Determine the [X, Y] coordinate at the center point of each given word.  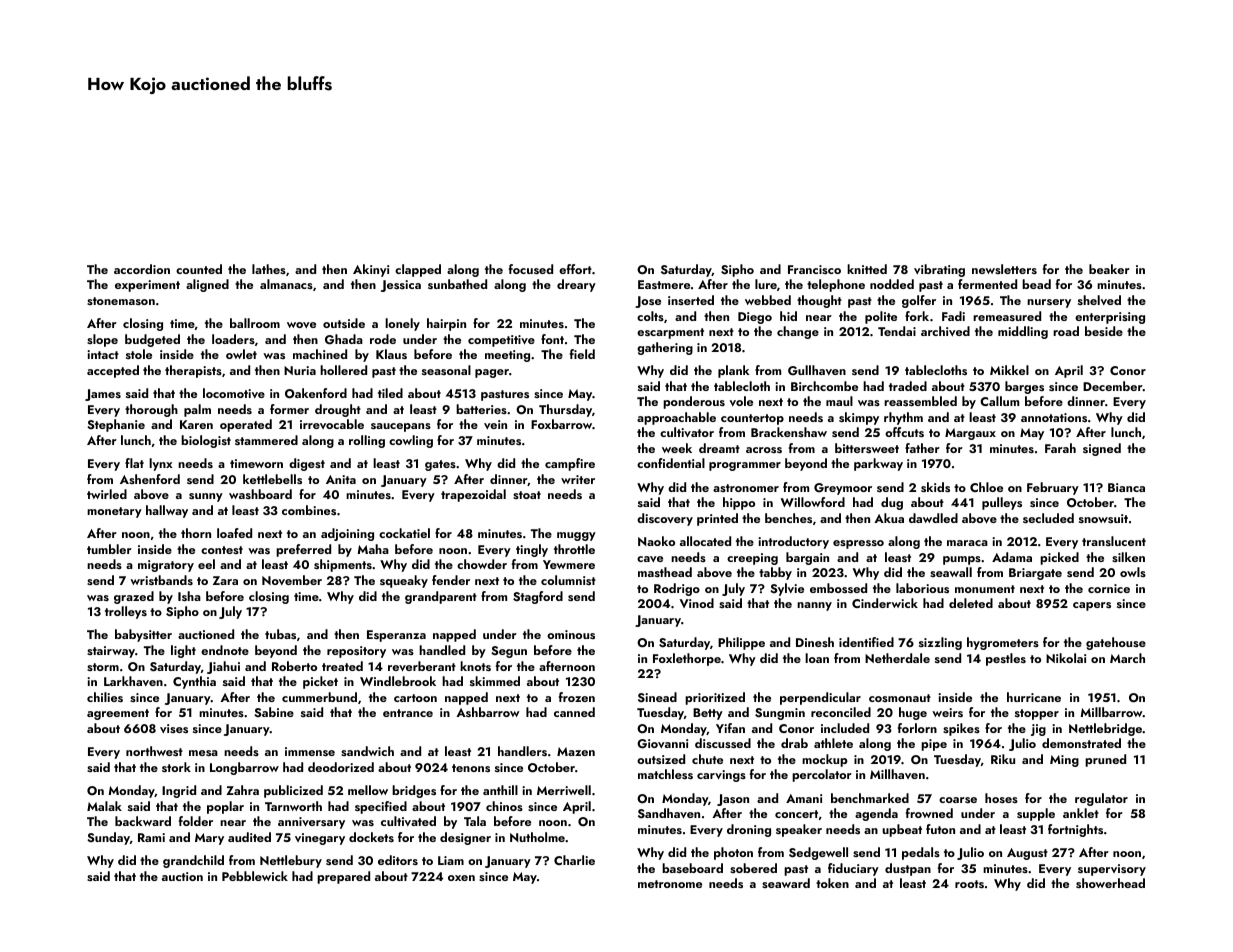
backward [143, 821]
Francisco [814, 269]
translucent [1114, 541]
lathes [269, 269]
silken [1128, 557]
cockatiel [404, 533]
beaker [1109, 269]
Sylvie [787, 589]
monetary [114, 512]
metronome [670, 884]
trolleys [126, 612]
